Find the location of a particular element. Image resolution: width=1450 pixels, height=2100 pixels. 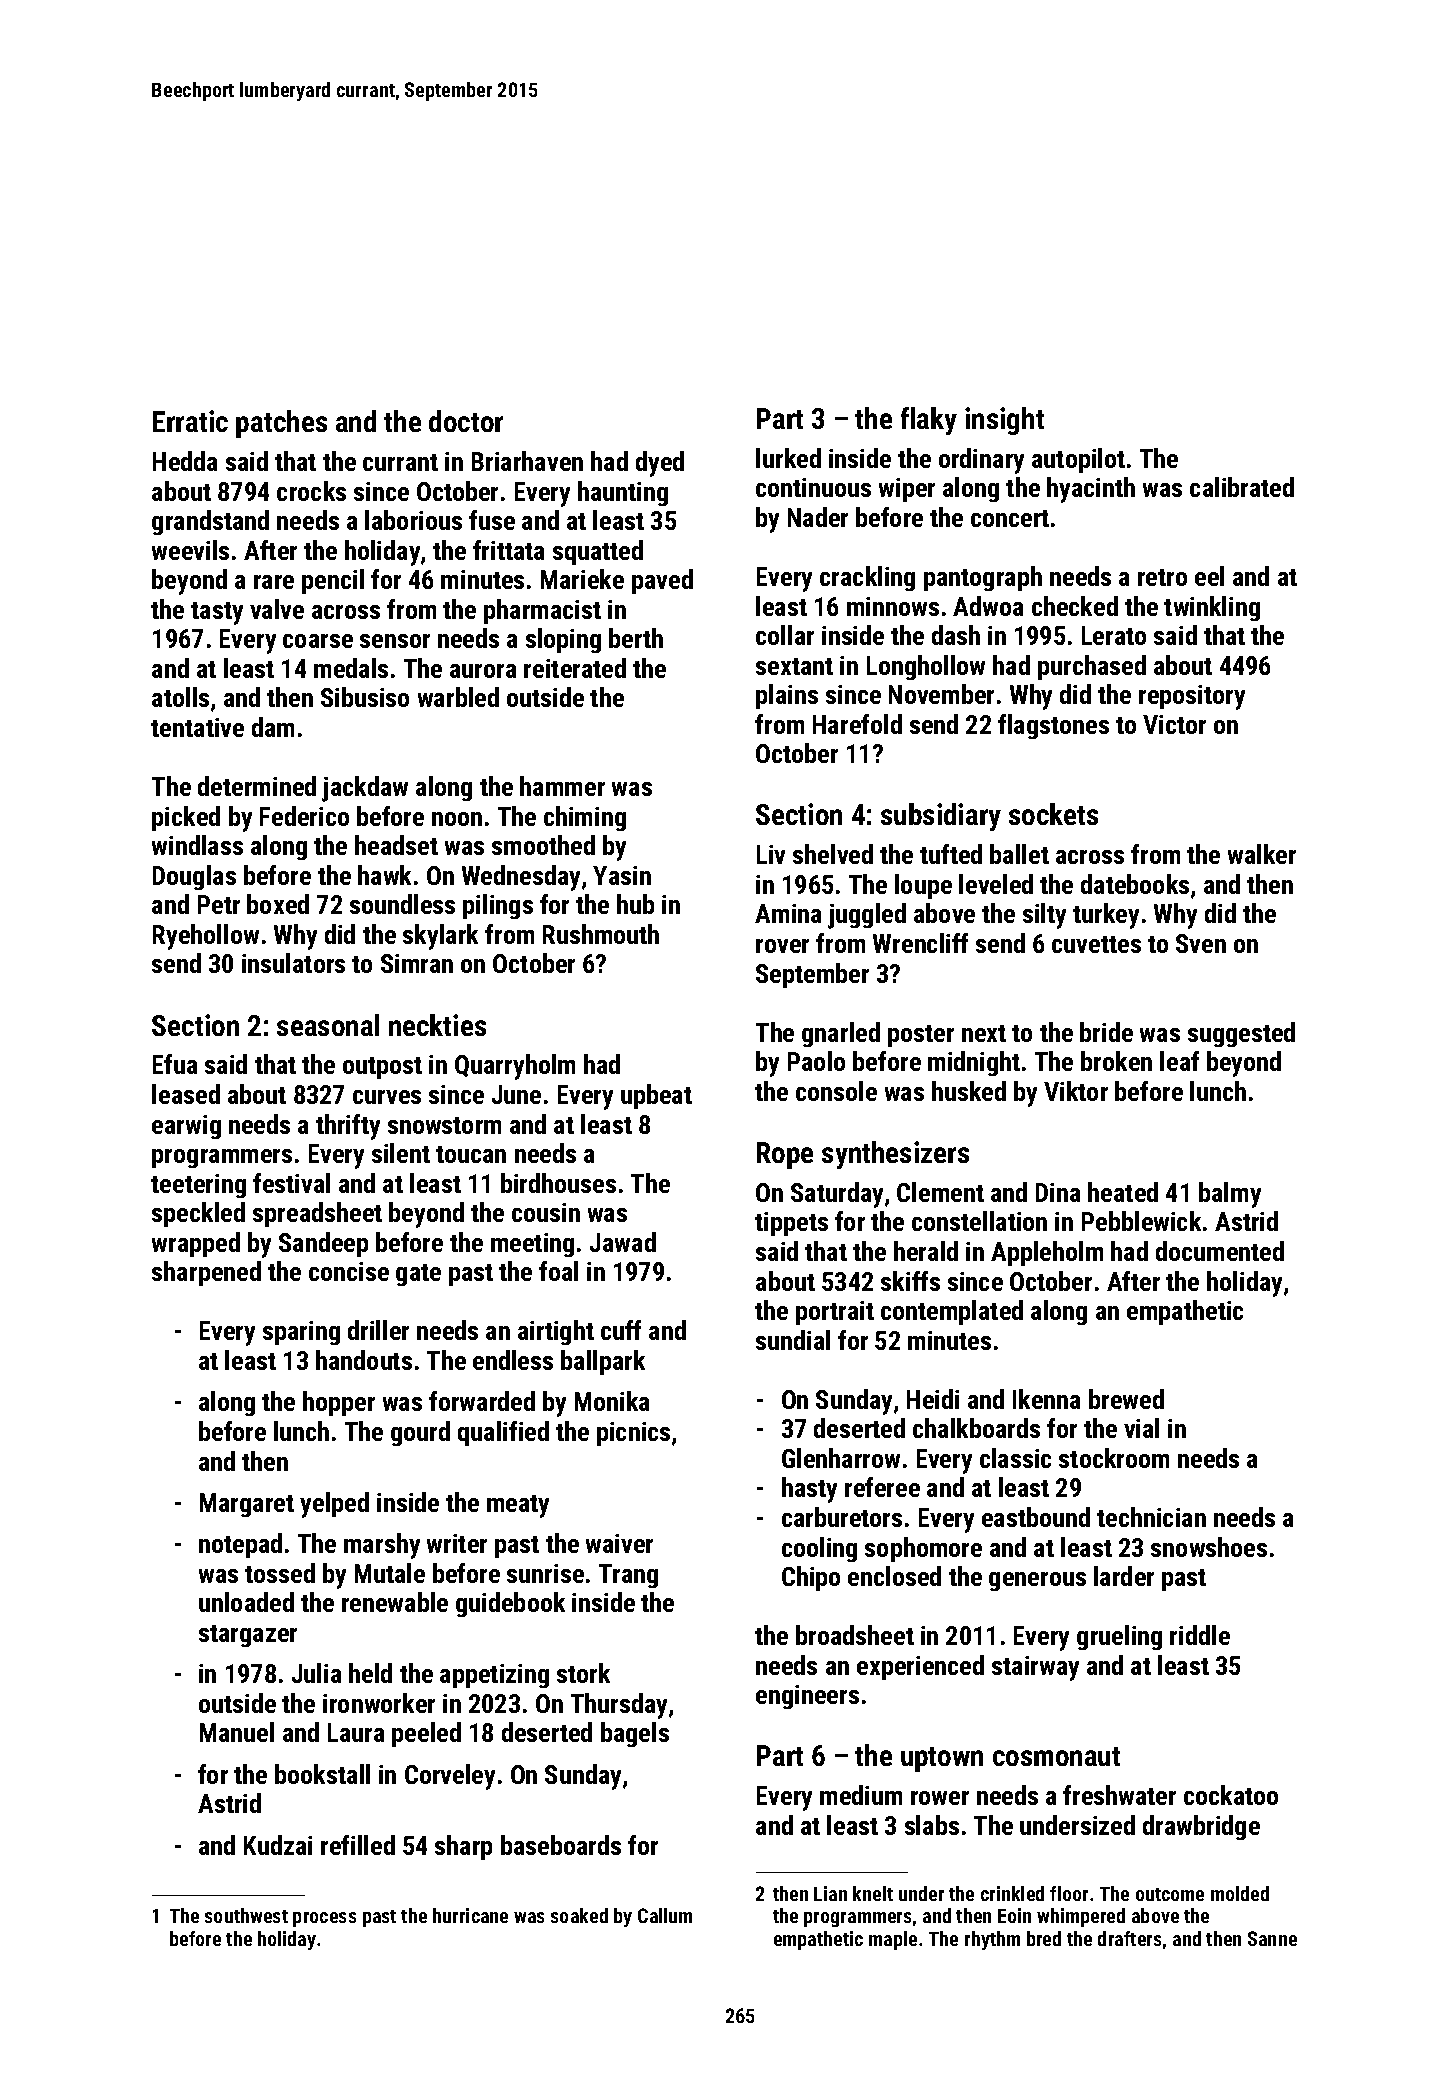

Erratic is located at coordinates (190, 421).
